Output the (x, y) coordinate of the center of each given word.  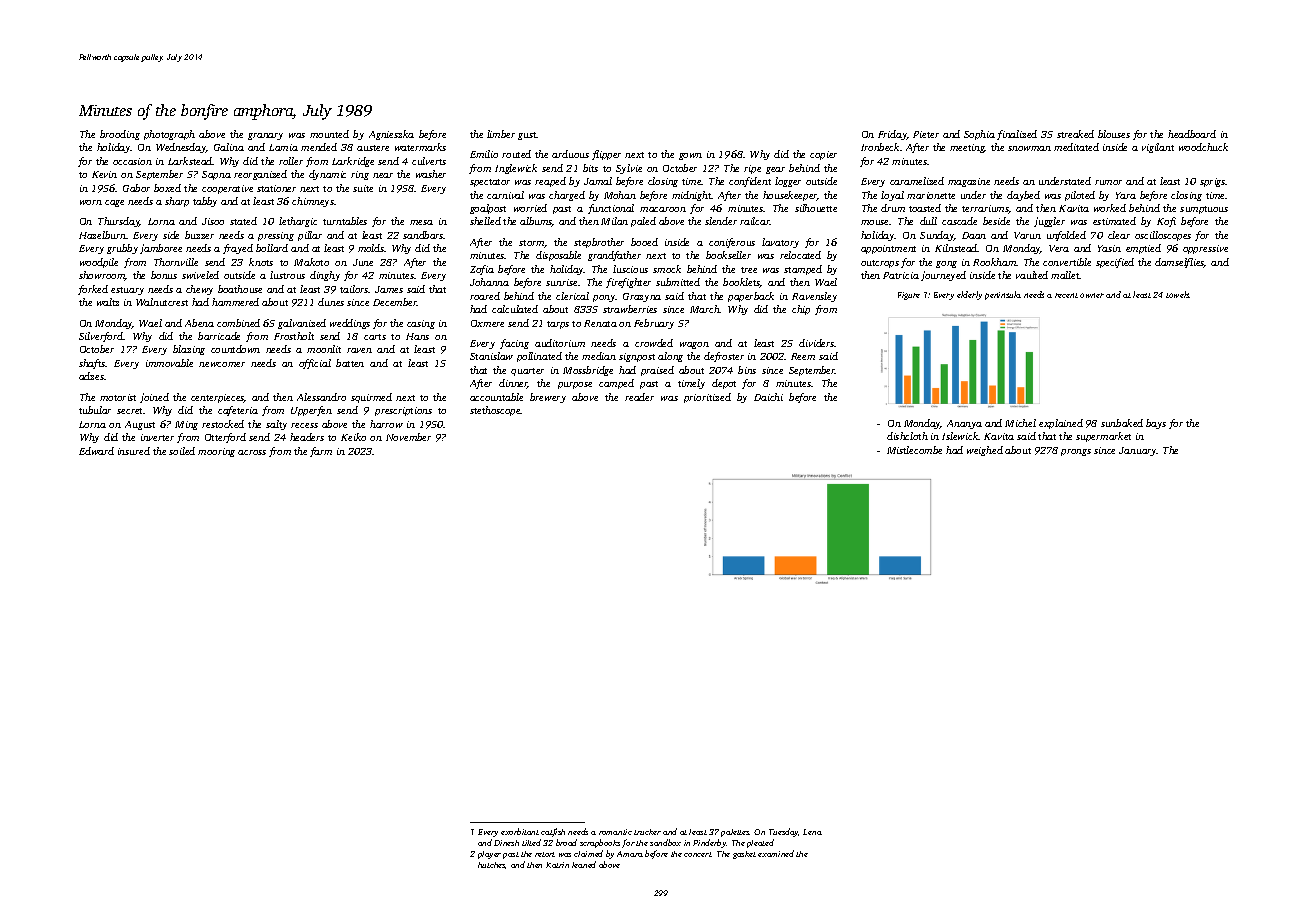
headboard (1192, 134)
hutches (492, 865)
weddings (350, 324)
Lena (812, 832)
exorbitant (520, 831)
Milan (614, 221)
